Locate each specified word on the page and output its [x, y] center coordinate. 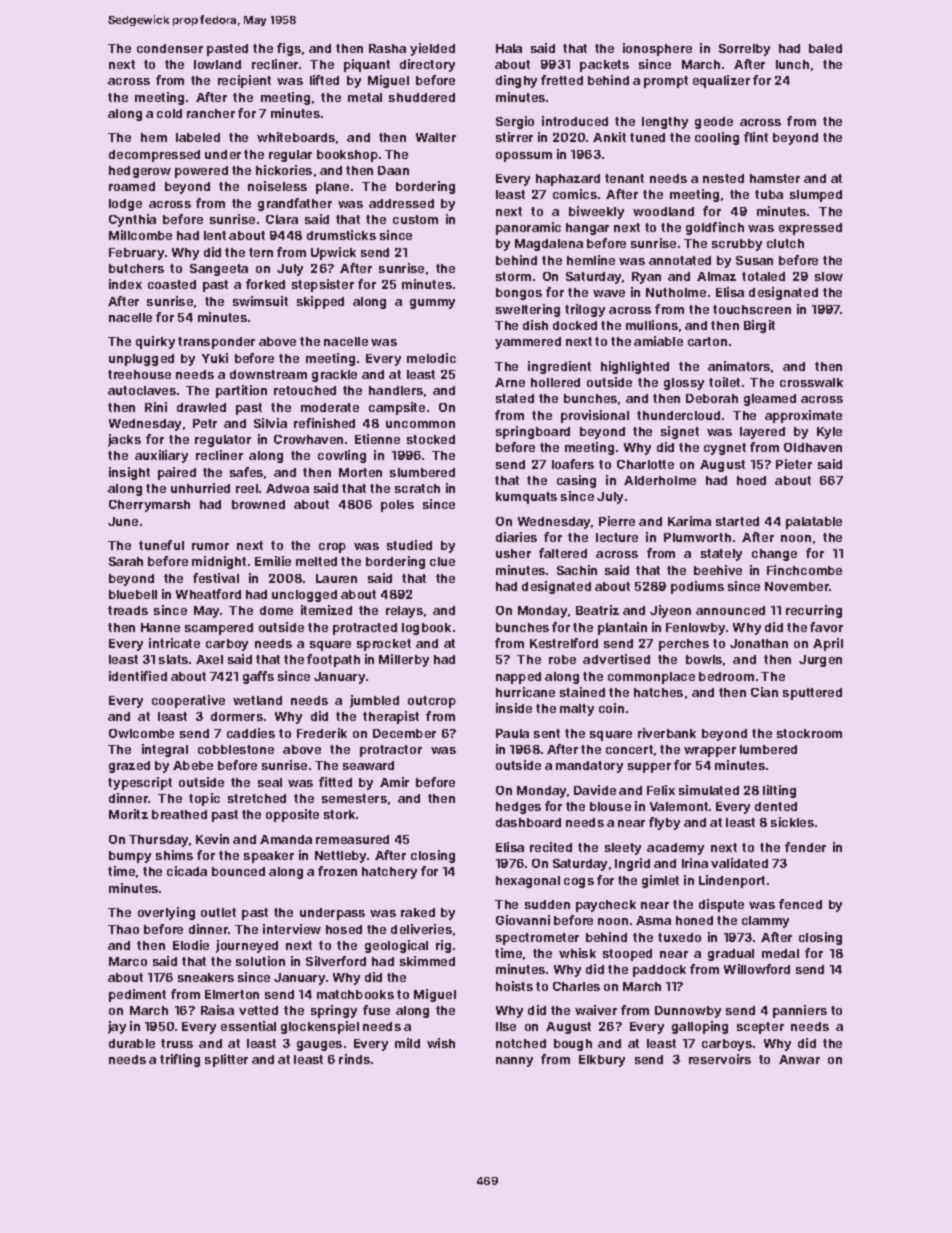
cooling [717, 138]
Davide [595, 790]
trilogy [585, 310]
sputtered [812, 694]
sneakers [206, 977]
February [136, 254]
